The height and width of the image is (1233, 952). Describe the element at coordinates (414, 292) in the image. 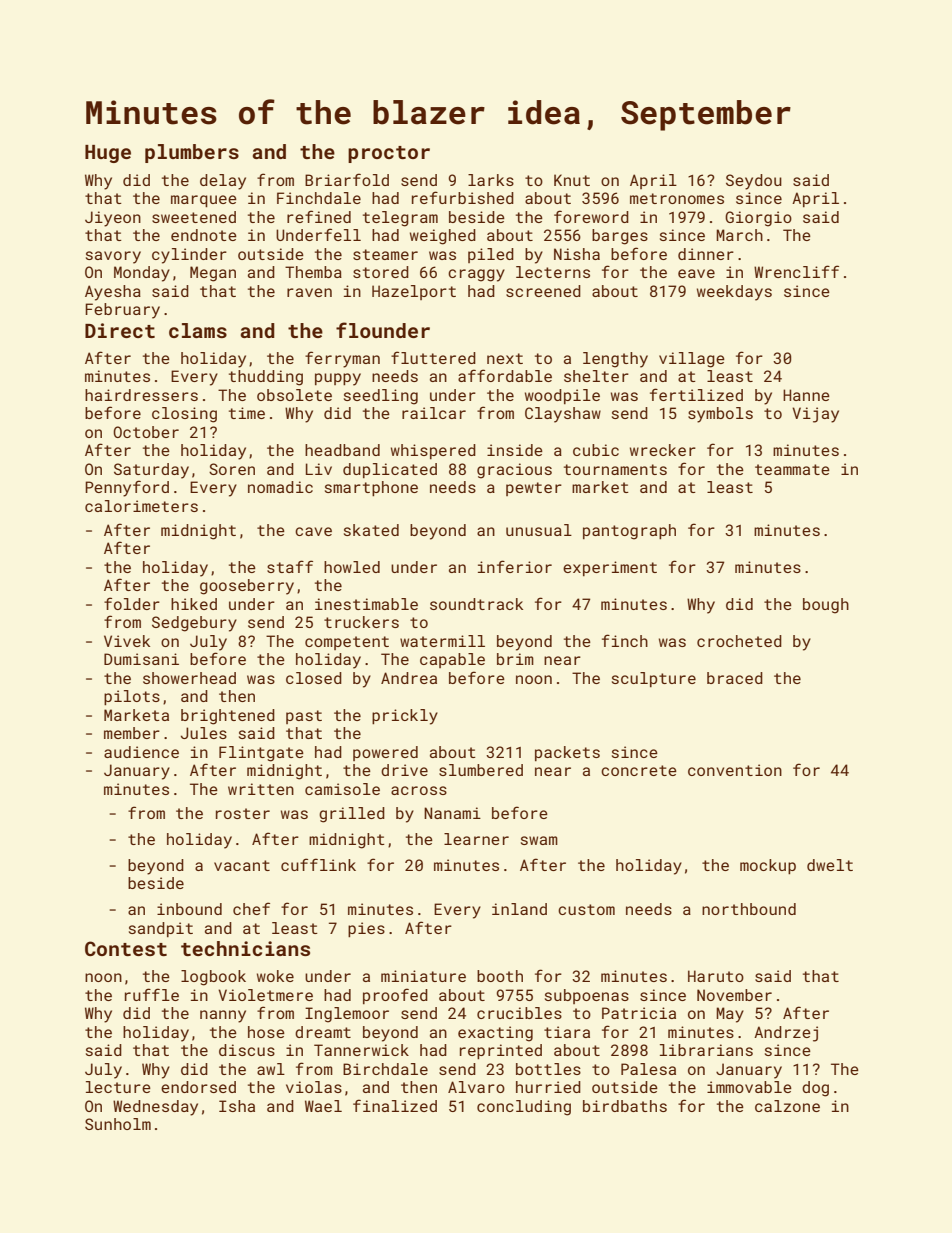

I see `Hazelport` at that location.
